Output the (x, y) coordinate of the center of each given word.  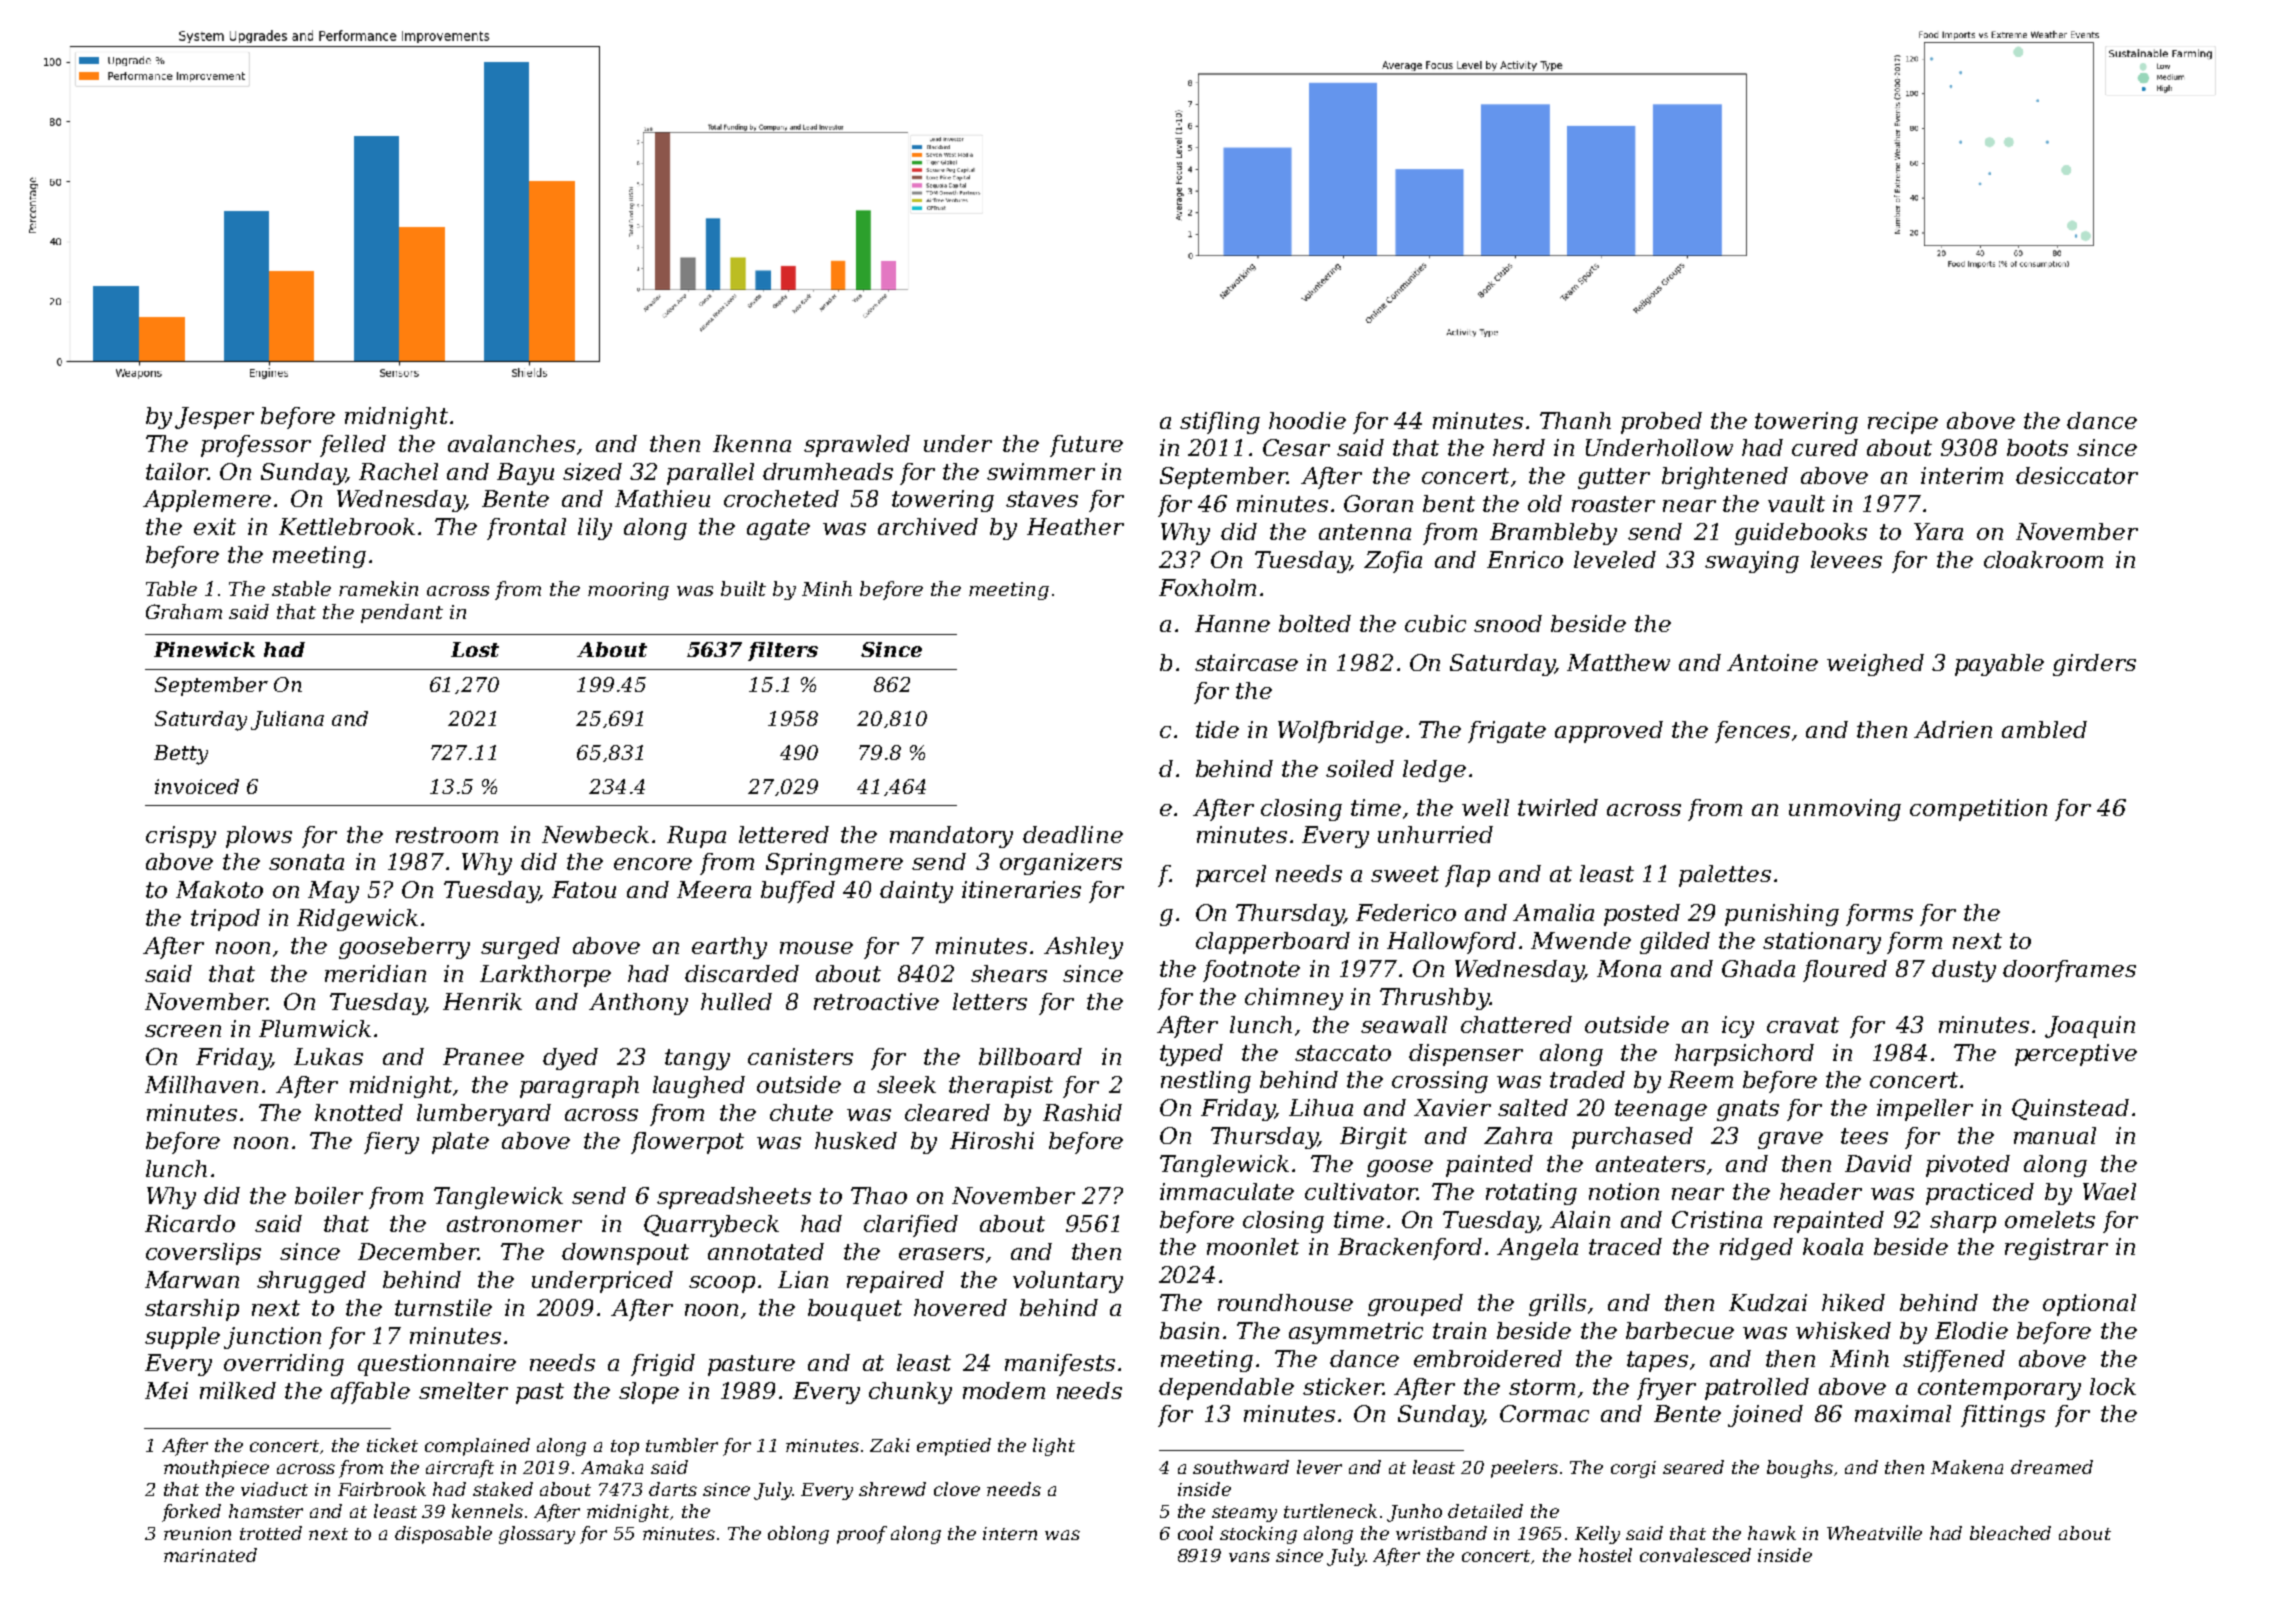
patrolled (1757, 1389)
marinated (210, 1555)
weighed (1875, 665)
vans (1249, 1557)
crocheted (781, 498)
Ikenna (752, 443)
